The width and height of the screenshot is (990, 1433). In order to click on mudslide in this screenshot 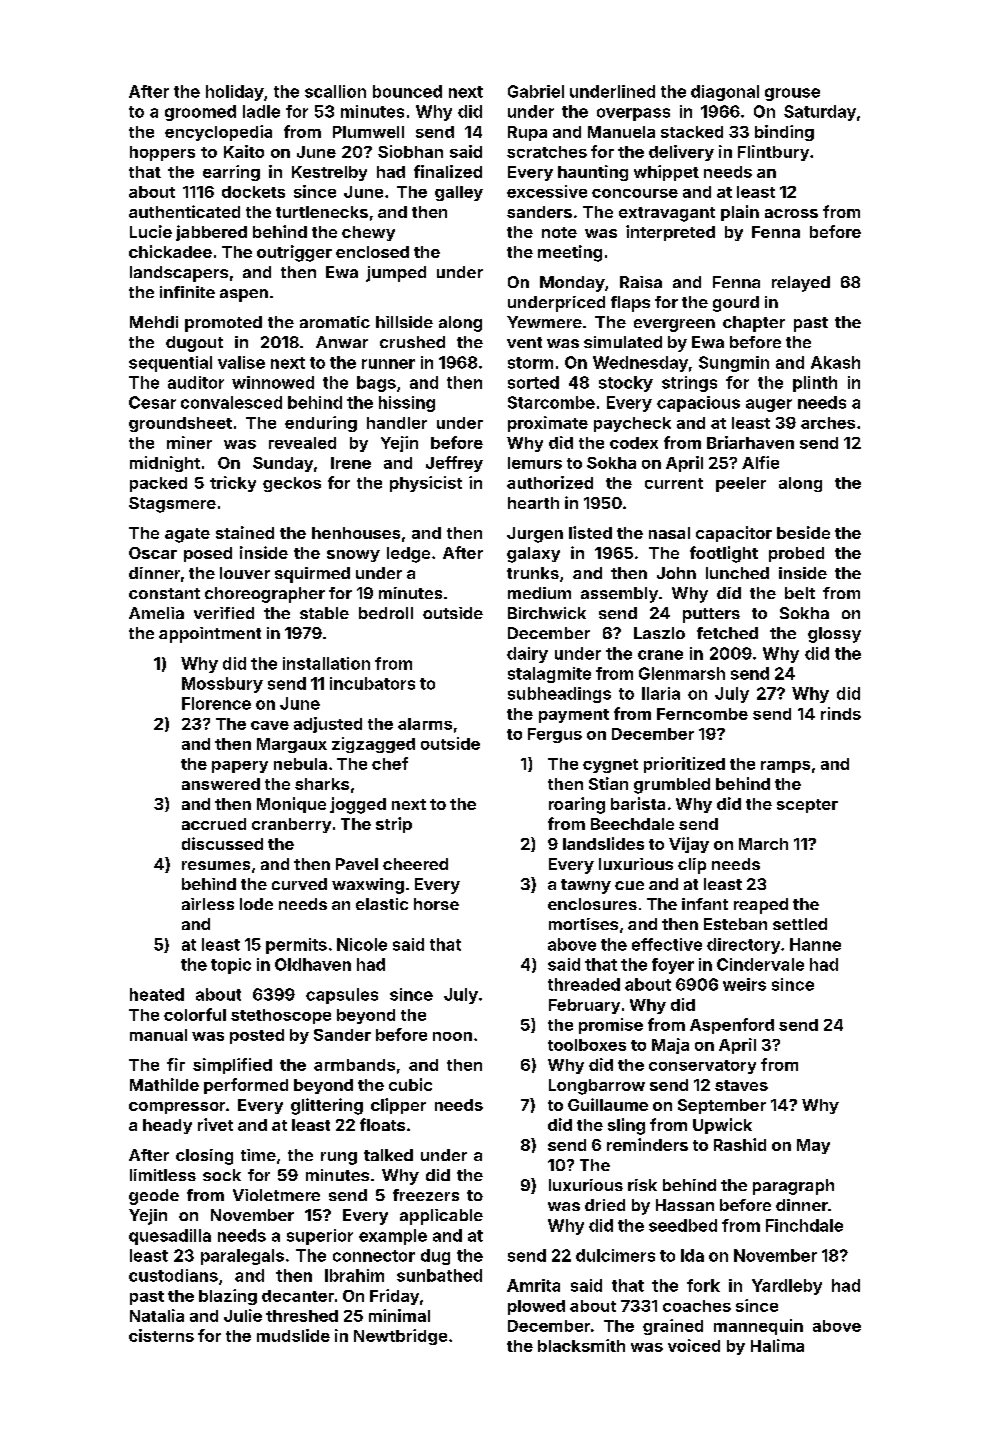, I will do `click(293, 1335)`.
